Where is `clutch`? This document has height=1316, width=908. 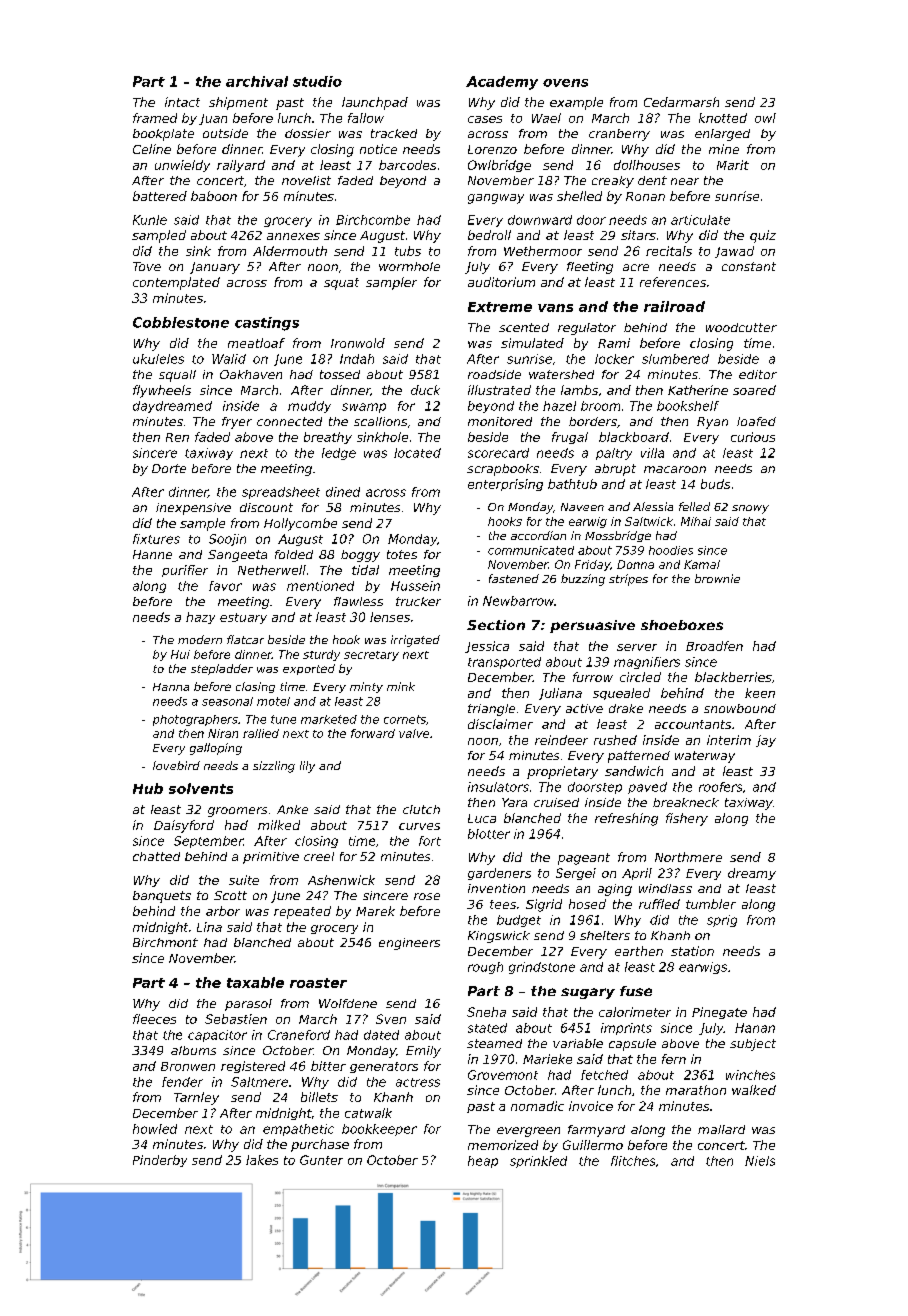
clutch is located at coordinates (421, 809).
